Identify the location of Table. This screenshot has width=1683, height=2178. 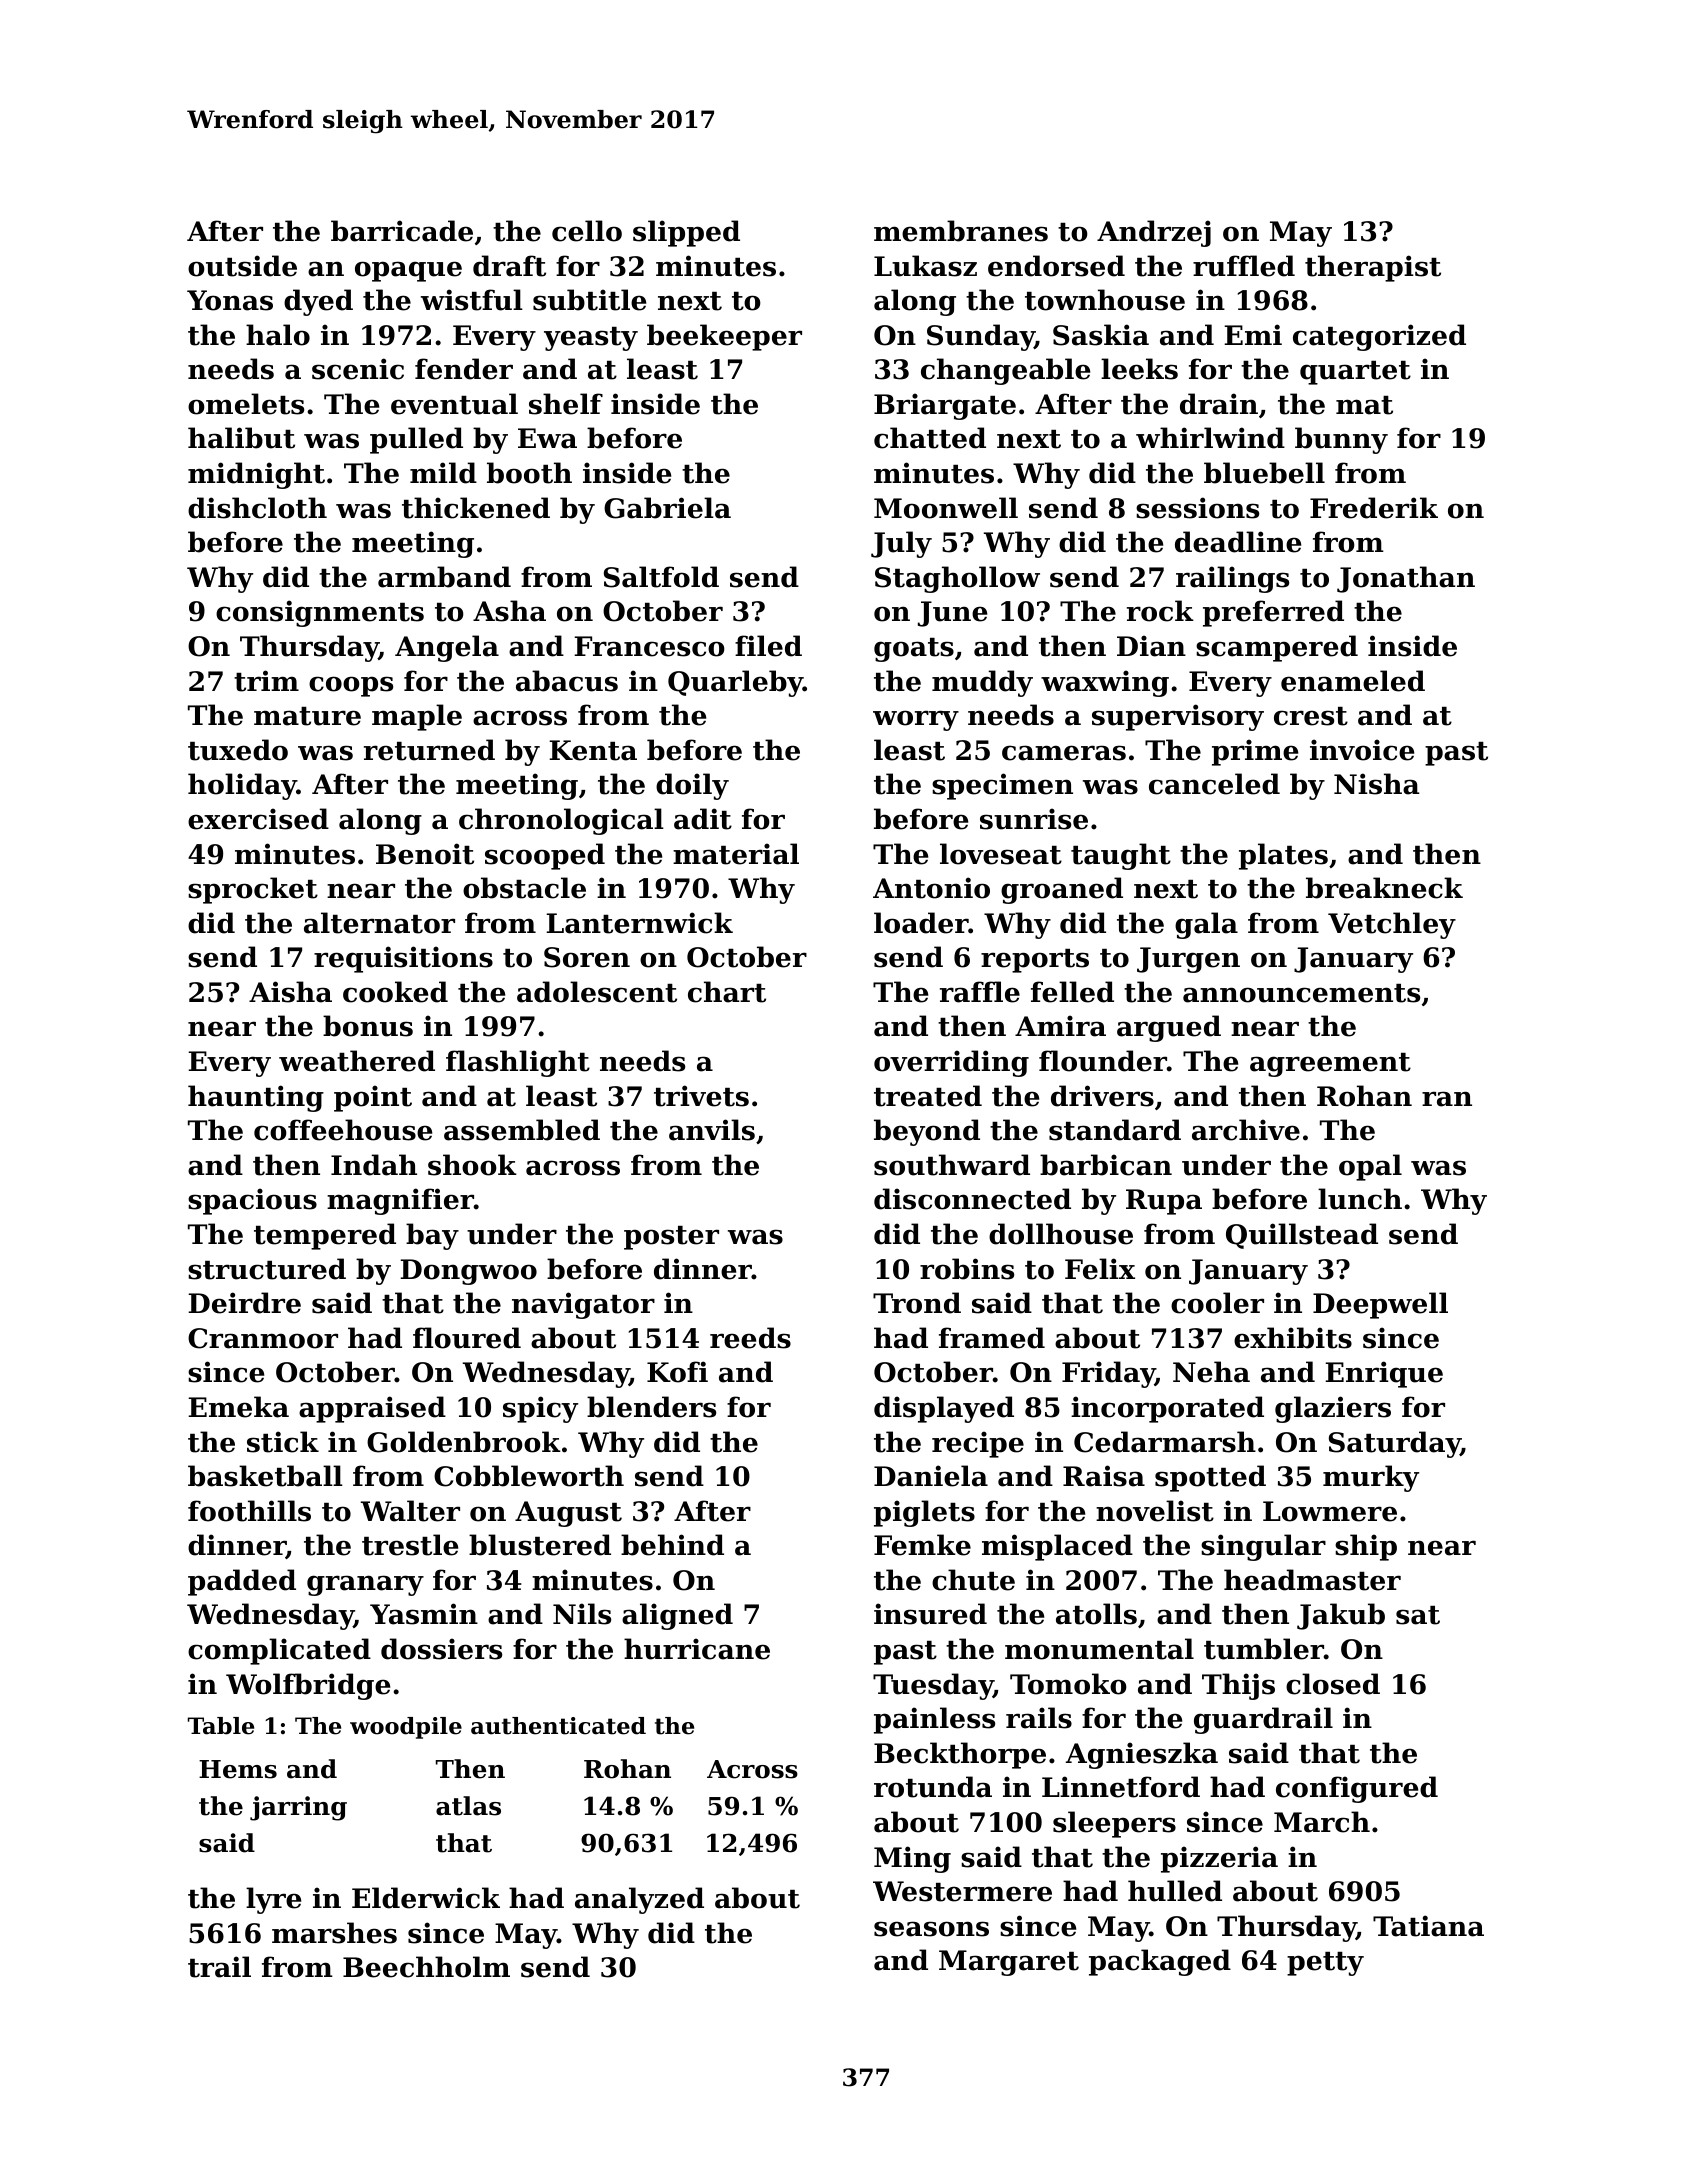
(221, 1726).
